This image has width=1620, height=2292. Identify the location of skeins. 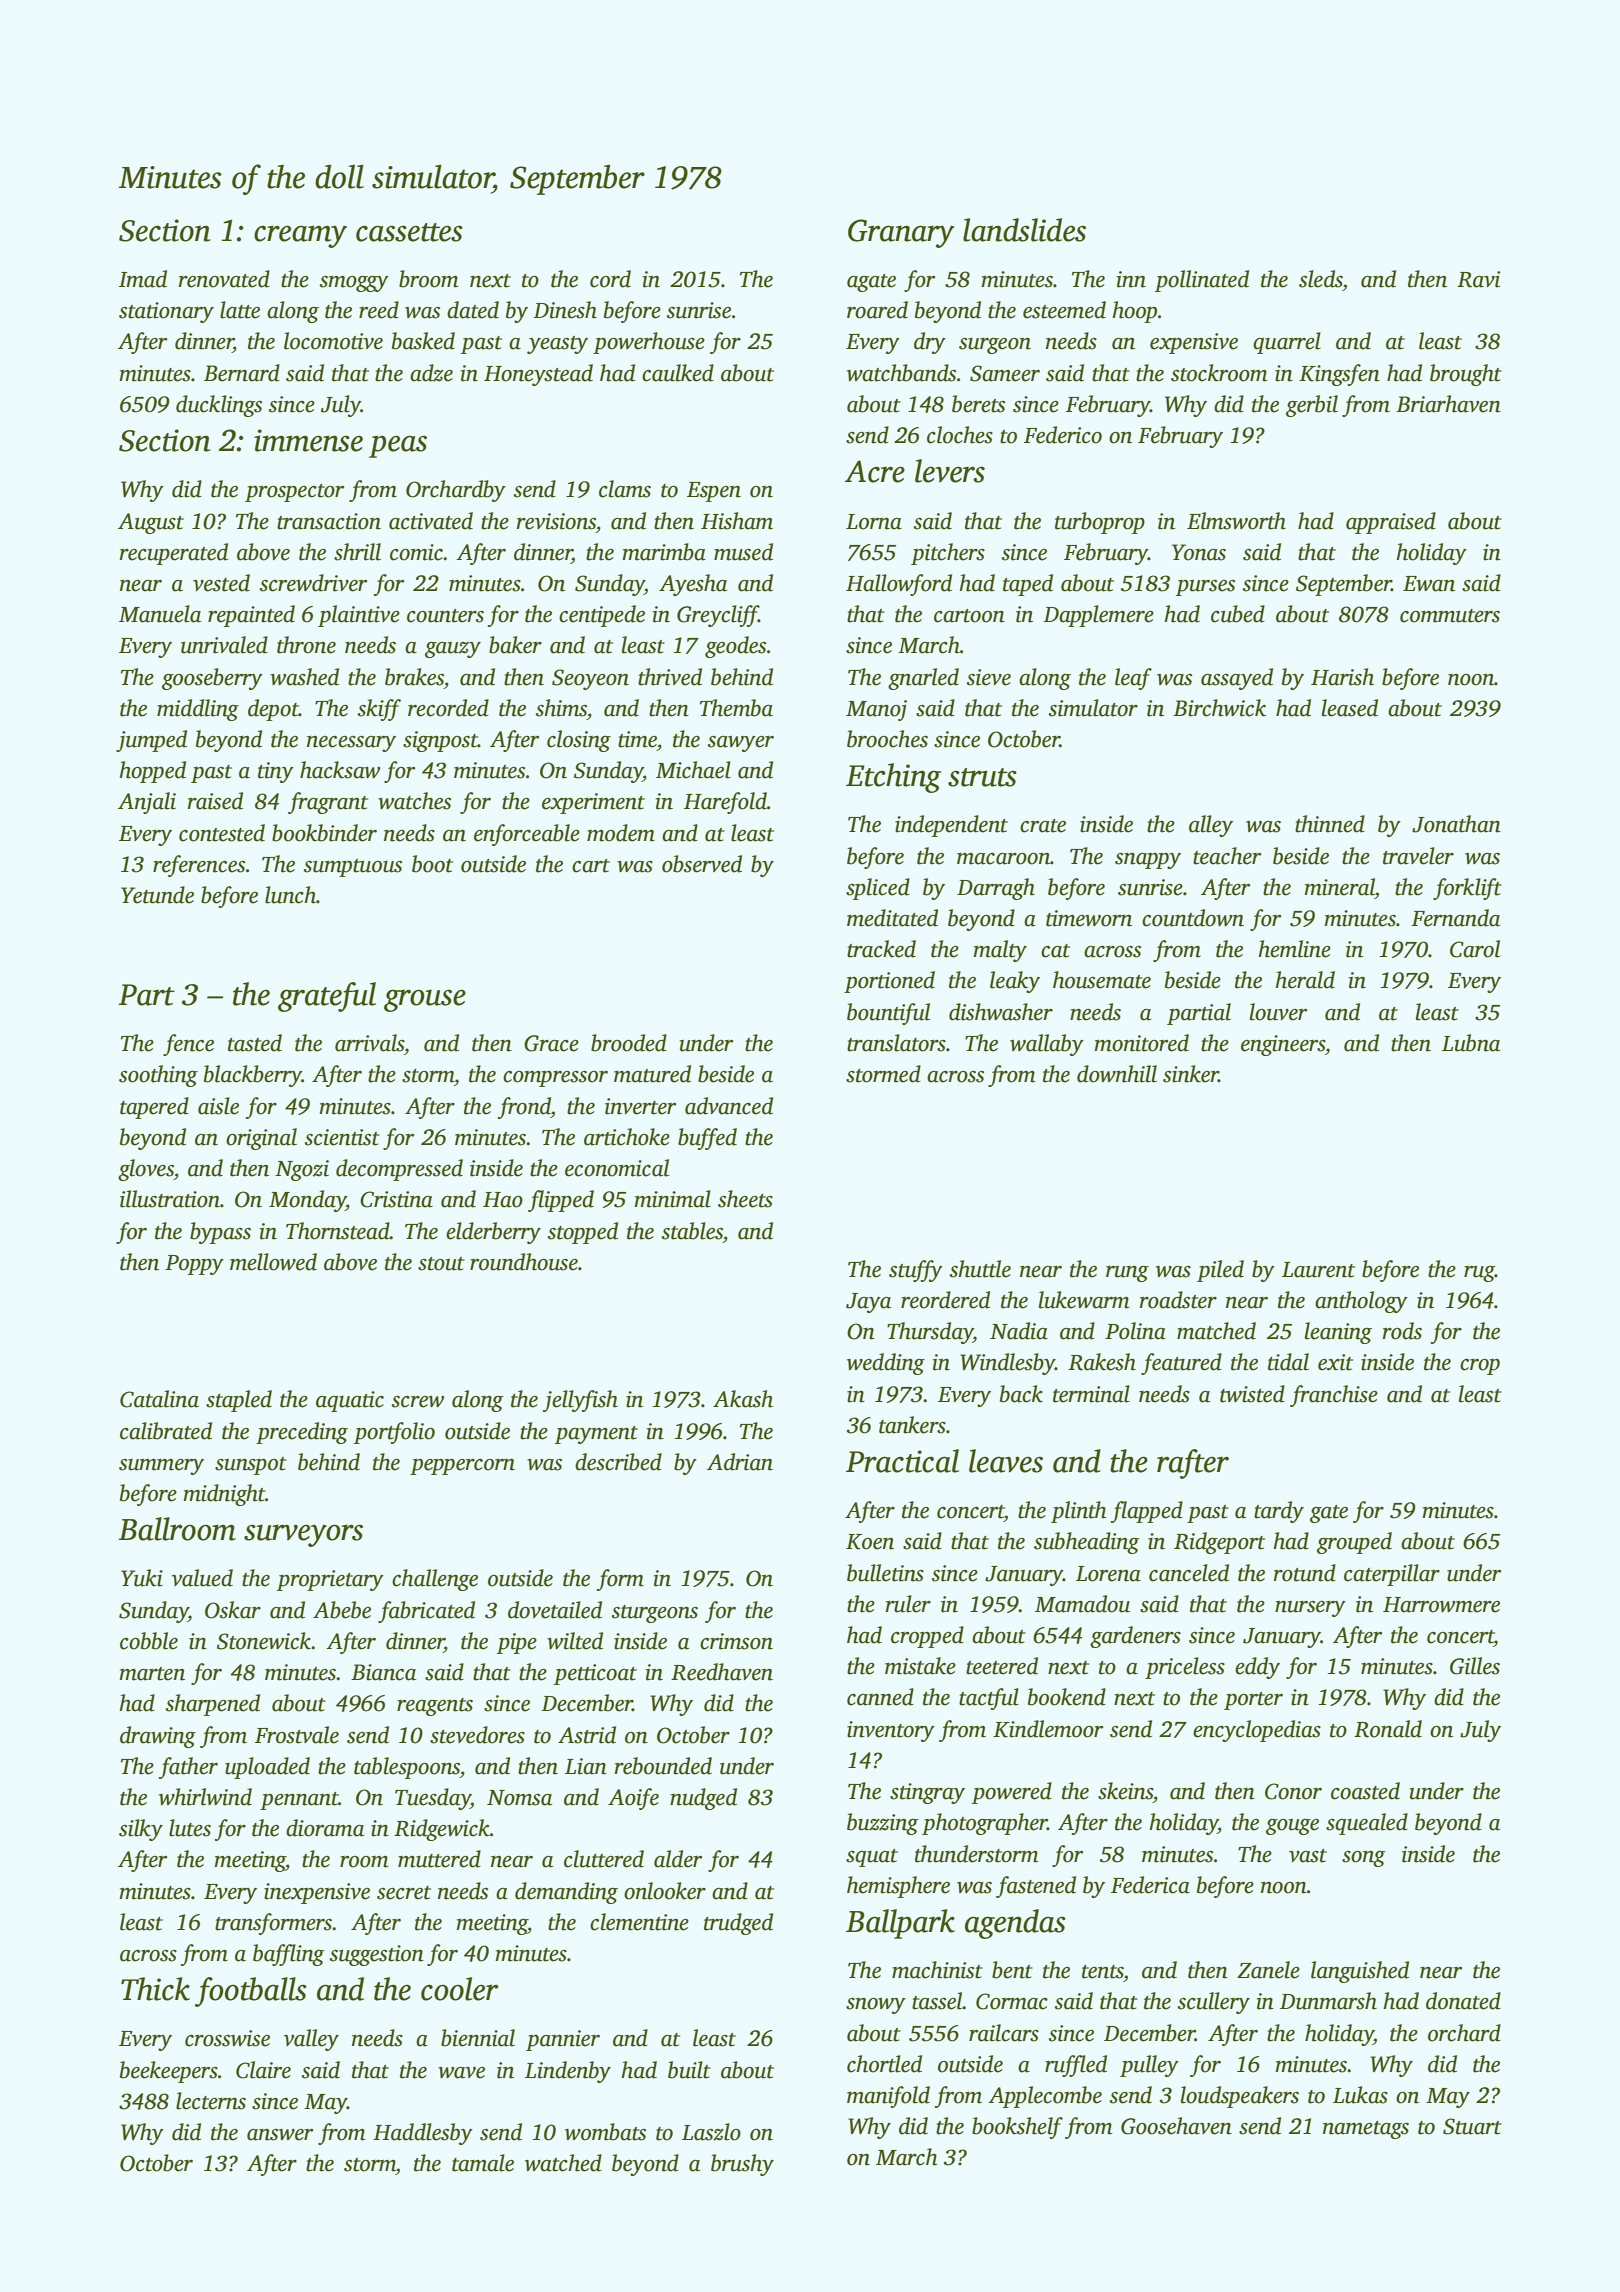
(1125, 1791).
